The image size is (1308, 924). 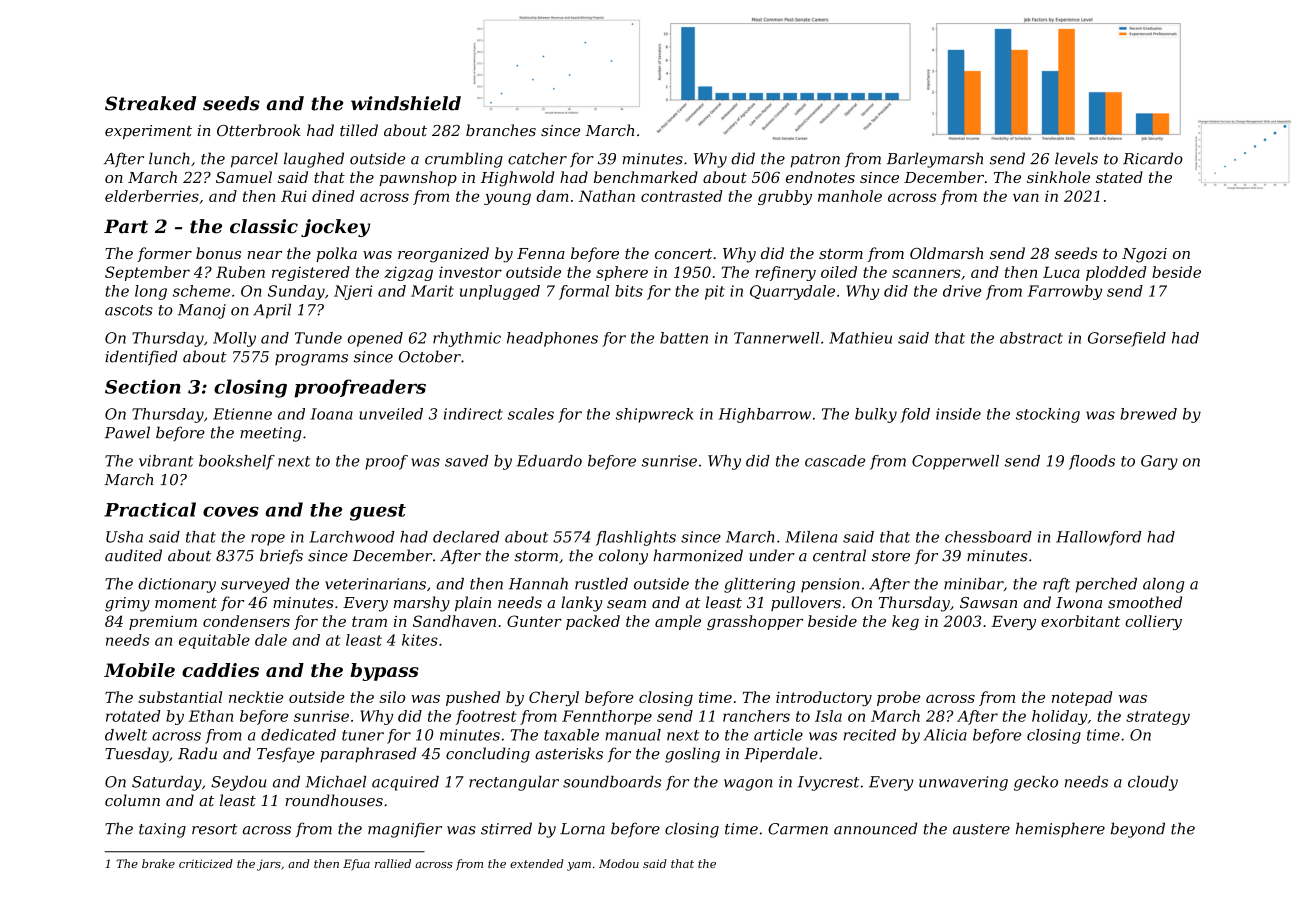 I want to click on Highbarrow, so click(x=764, y=415).
